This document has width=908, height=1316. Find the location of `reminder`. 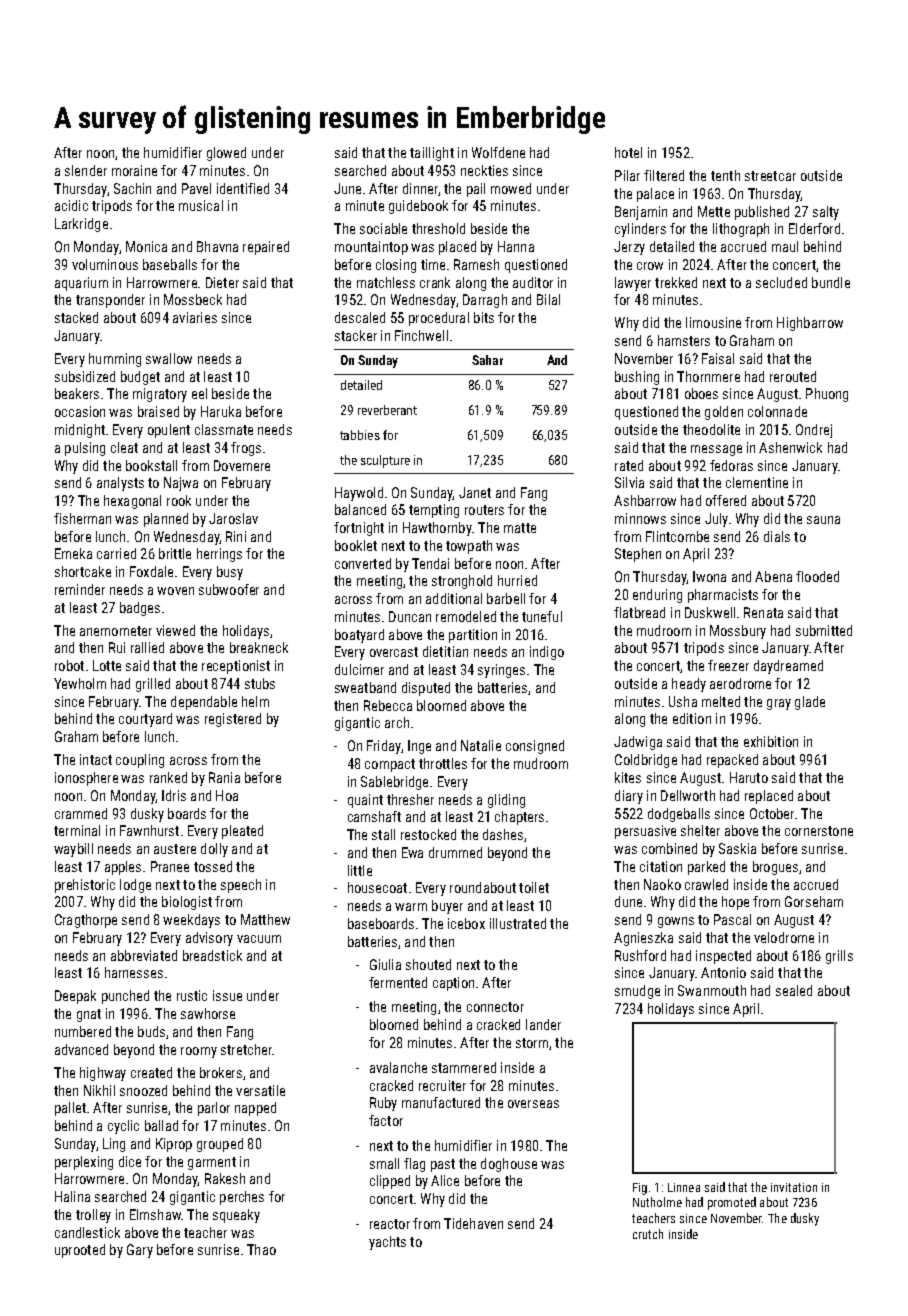

reminder is located at coordinates (80, 589).
